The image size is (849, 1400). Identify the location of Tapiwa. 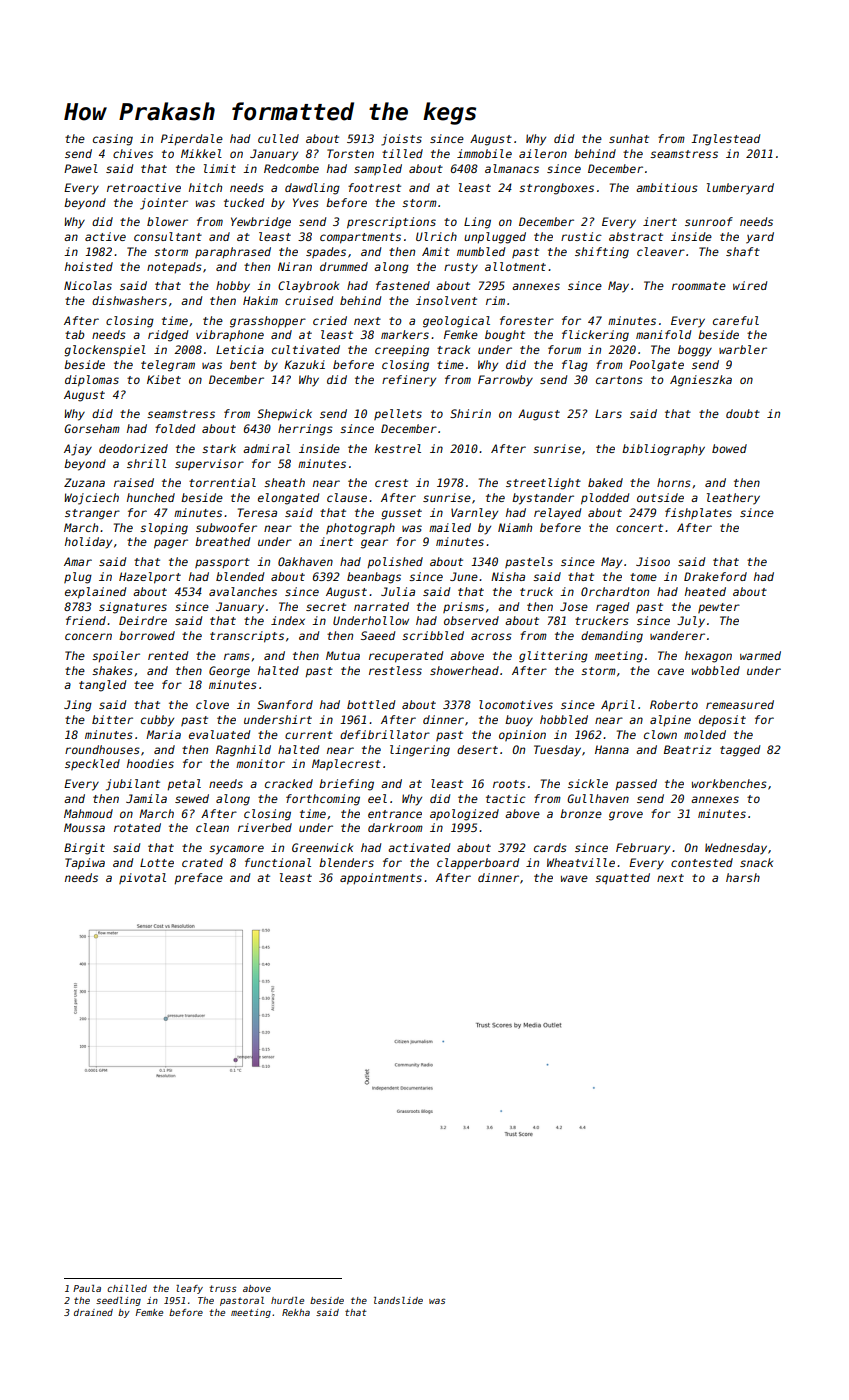
(85, 864).
